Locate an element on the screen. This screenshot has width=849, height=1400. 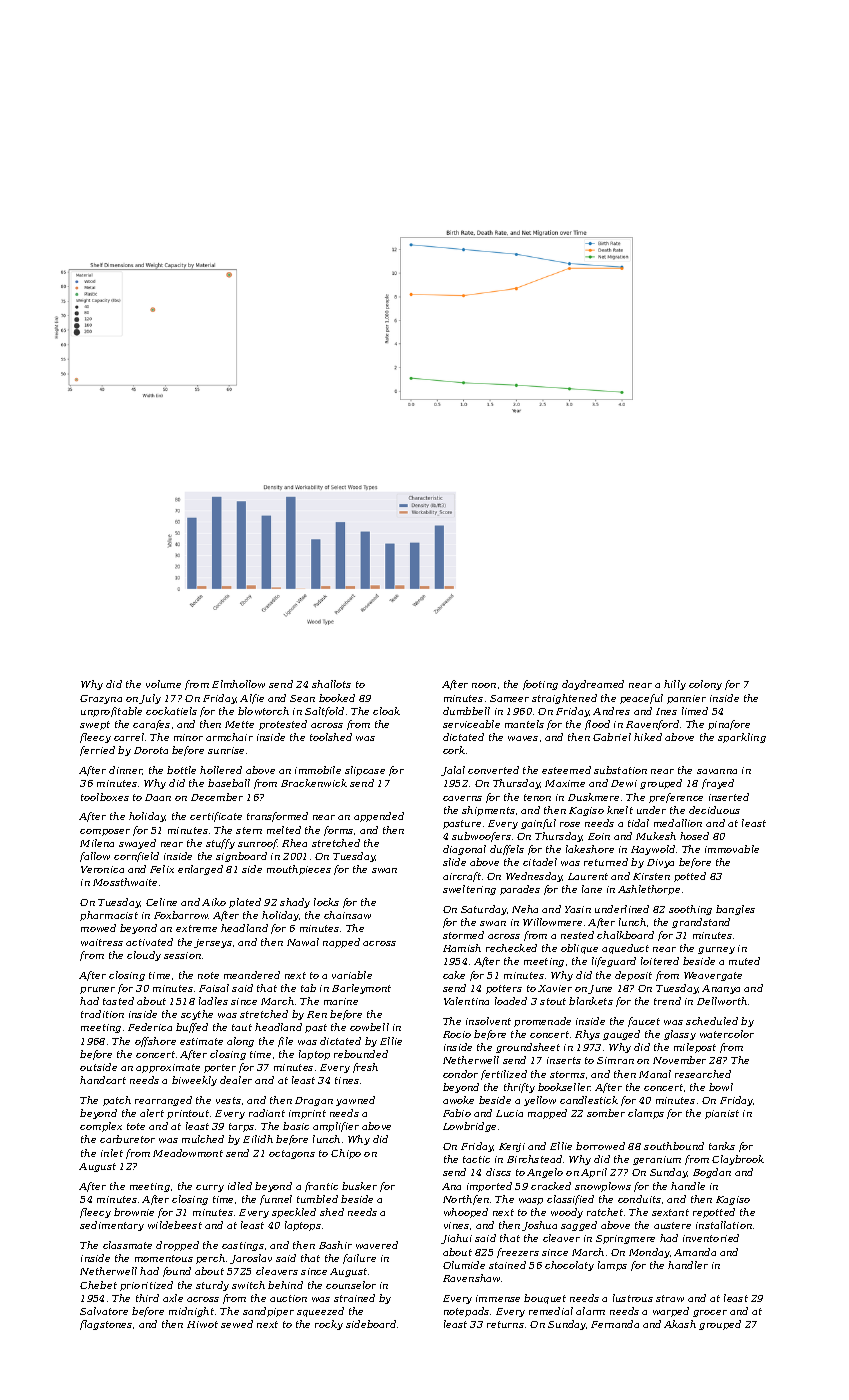
pinafore is located at coordinates (729, 725).
